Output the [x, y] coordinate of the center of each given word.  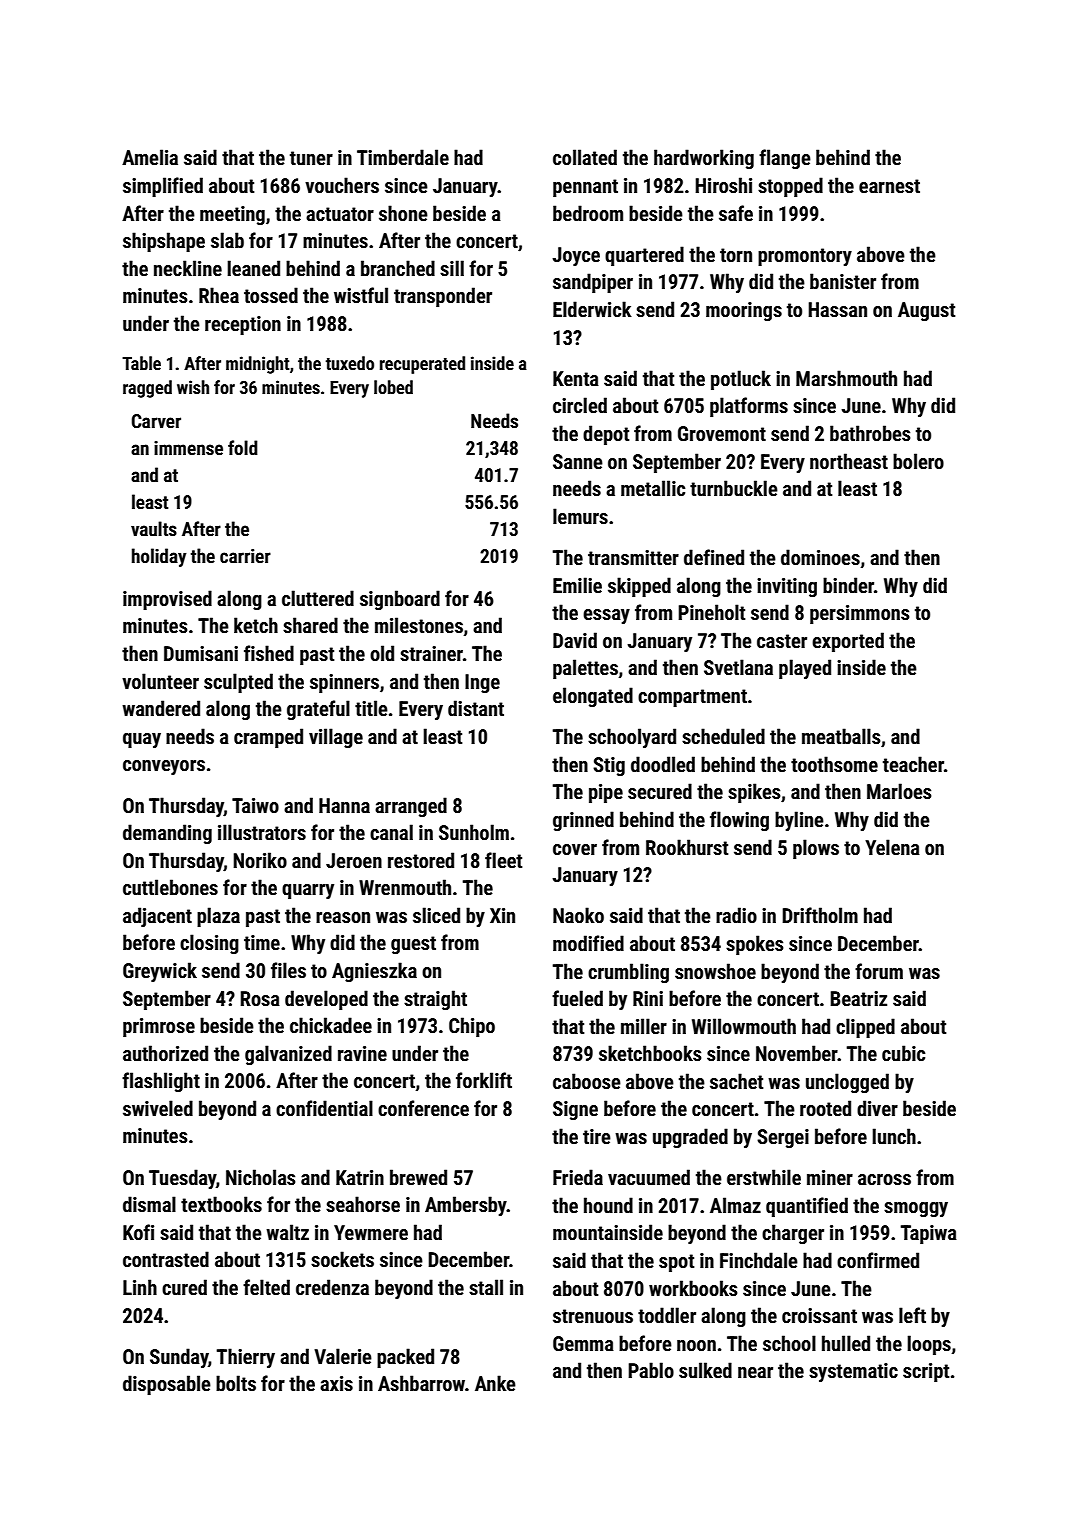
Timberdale [403, 157]
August [926, 311]
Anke [495, 1383]
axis [336, 1383]
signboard [400, 600]
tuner [311, 158]
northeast [849, 461]
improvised [167, 600]
